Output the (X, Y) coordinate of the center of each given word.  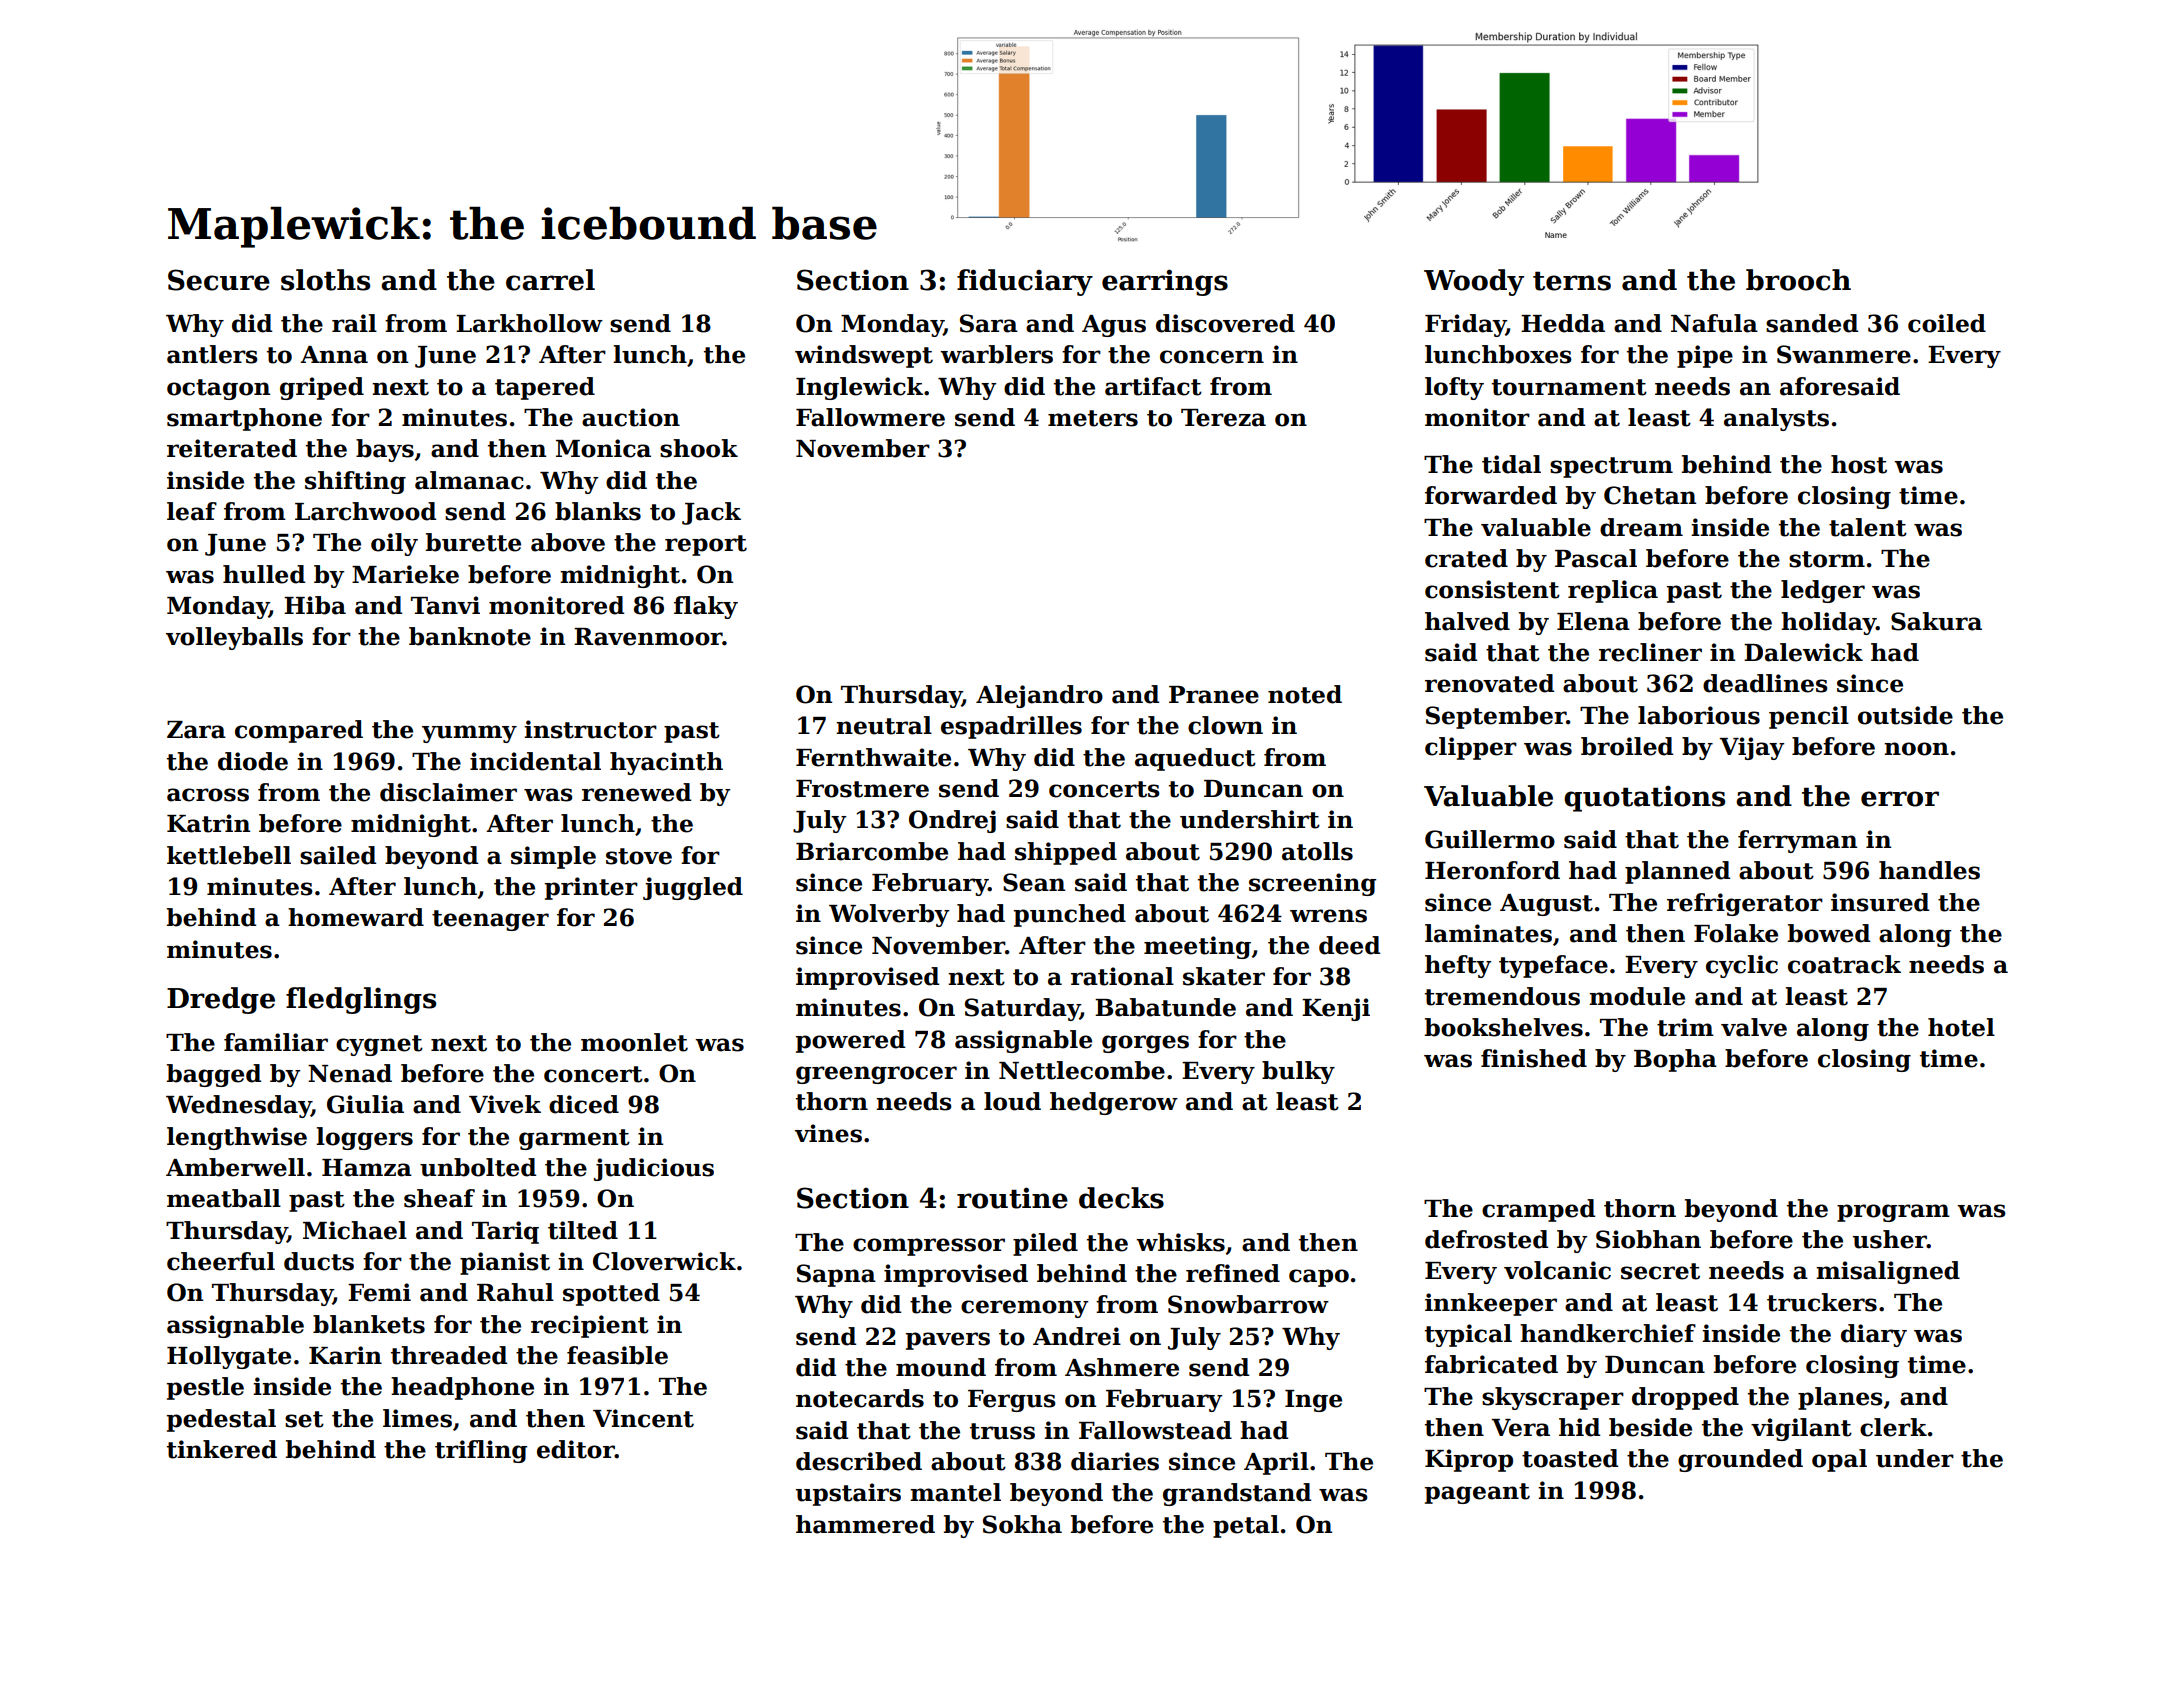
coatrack (1844, 964)
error (1900, 799)
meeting (1197, 947)
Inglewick (859, 388)
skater (1224, 976)
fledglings (361, 1000)
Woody (1474, 282)
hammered (865, 1524)
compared (299, 731)
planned (1677, 872)
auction (631, 417)
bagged (214, 1075)
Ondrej (952, 821)
